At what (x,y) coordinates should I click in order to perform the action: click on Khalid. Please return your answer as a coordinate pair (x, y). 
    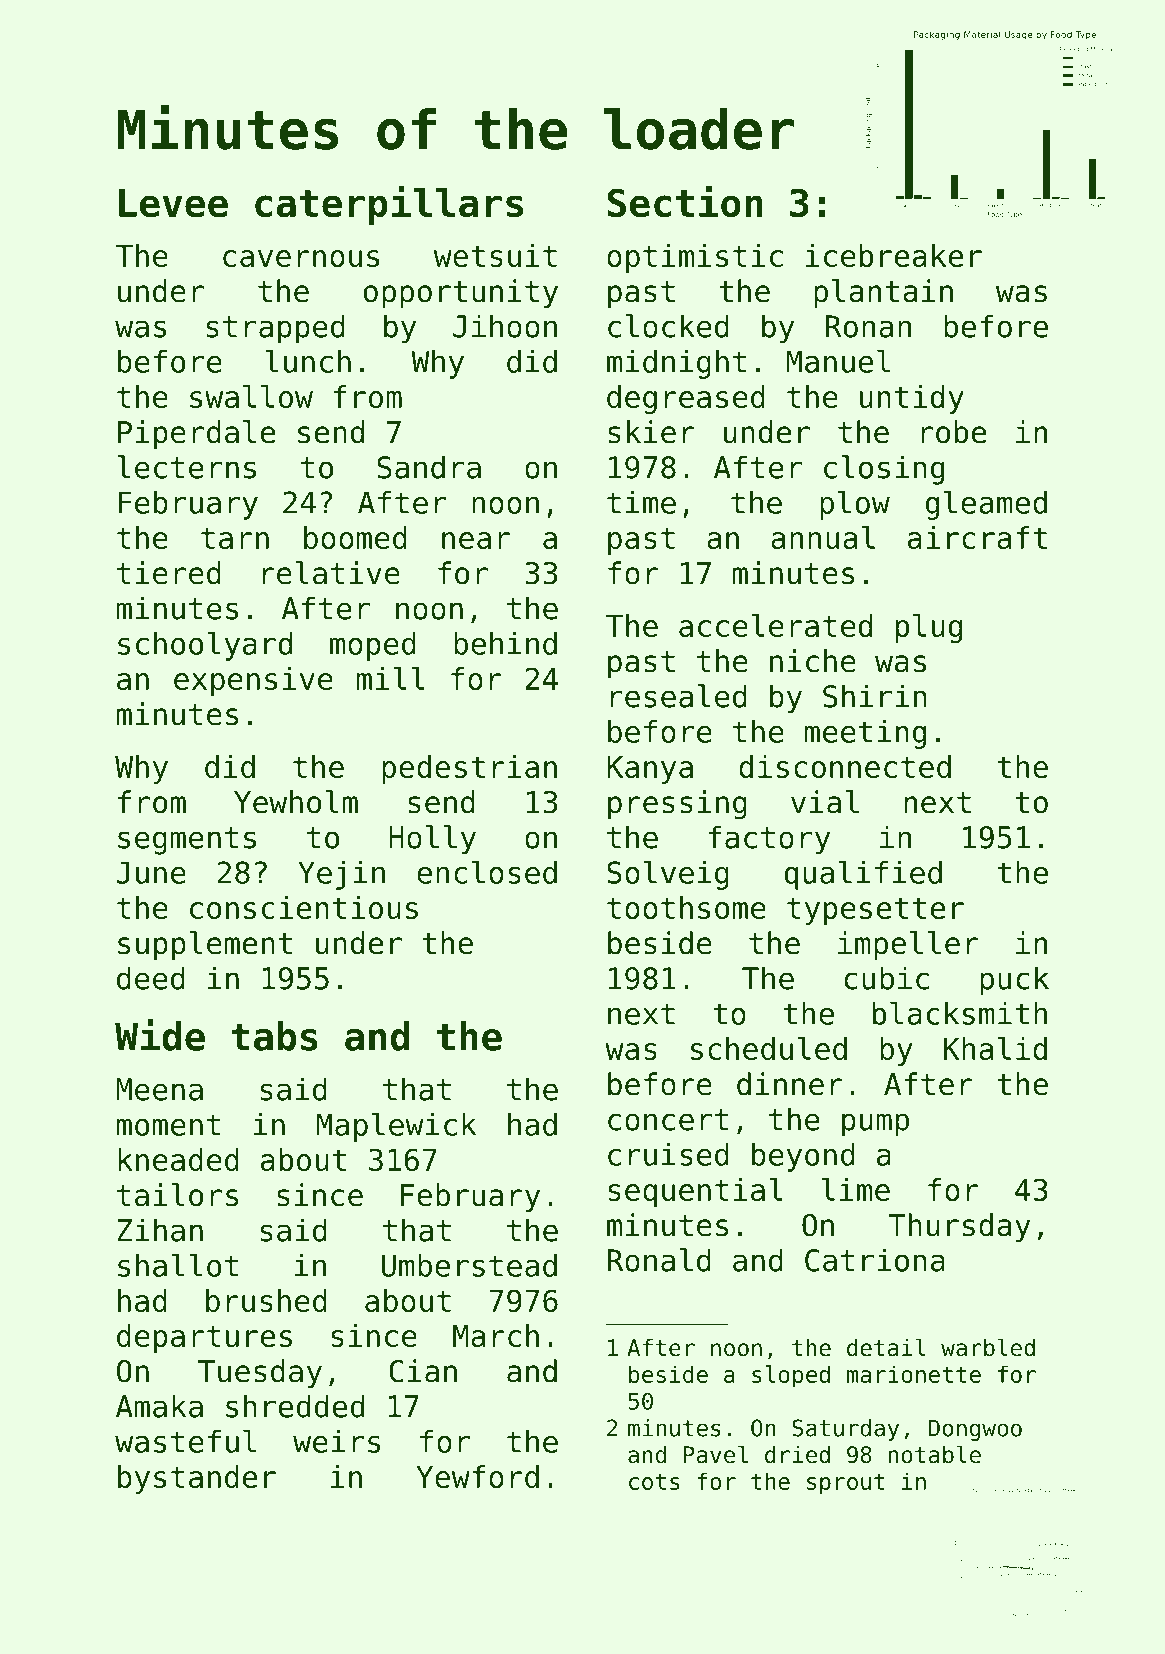
    Looking at the image, I should click on (995, 1048).
